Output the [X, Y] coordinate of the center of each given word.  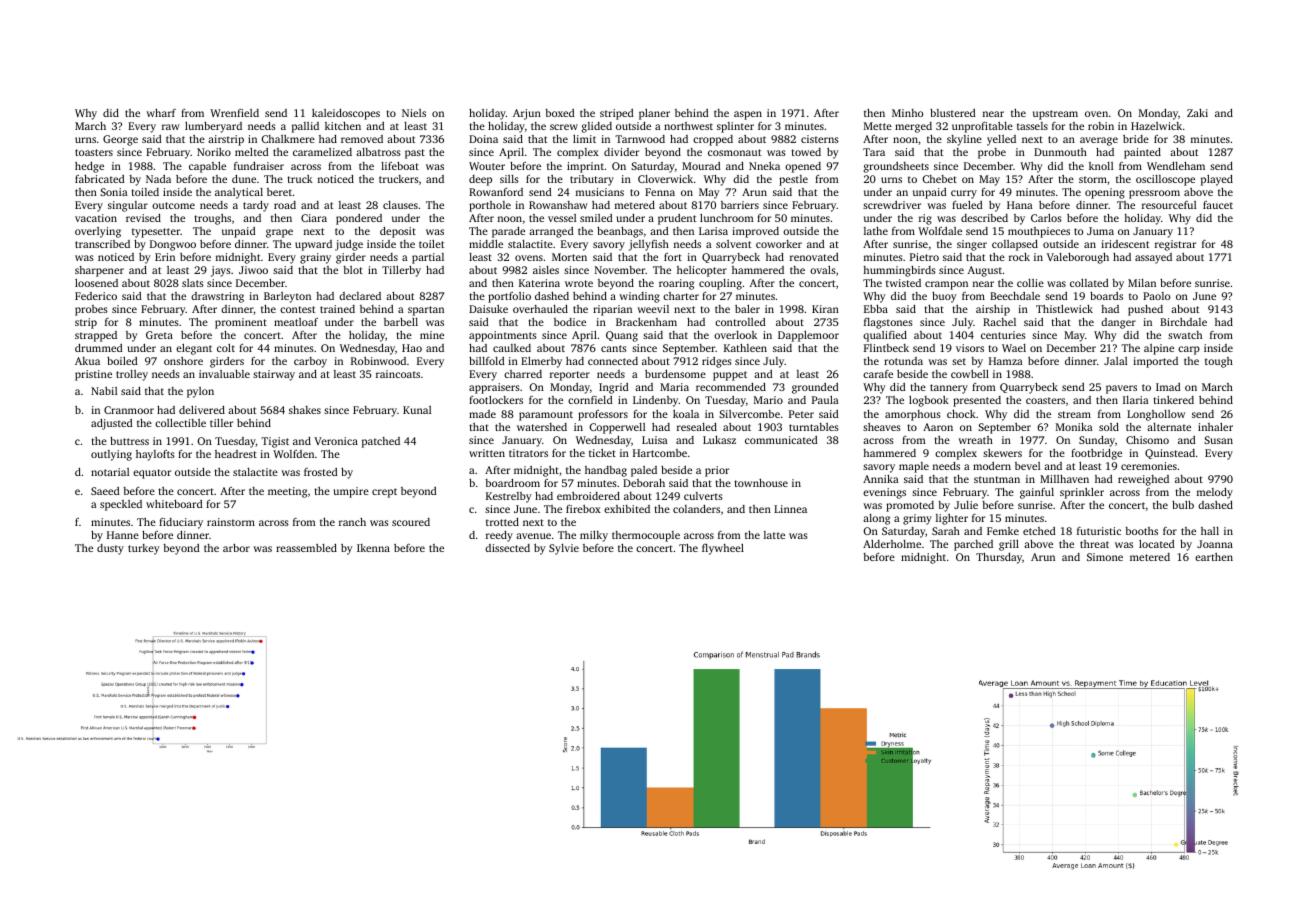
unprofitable [982, 127]
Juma [1100, 231]
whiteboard [174, 504]
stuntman [997, 479]
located [1157, 544]
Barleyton [287, 297]
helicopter [702, 271]
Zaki [1197, 113]
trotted [502, 522]
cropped [713, 140]
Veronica [336, 441]
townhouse [761, 483]
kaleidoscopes [346, 114]
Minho [907, 113]
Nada [158, 179]
